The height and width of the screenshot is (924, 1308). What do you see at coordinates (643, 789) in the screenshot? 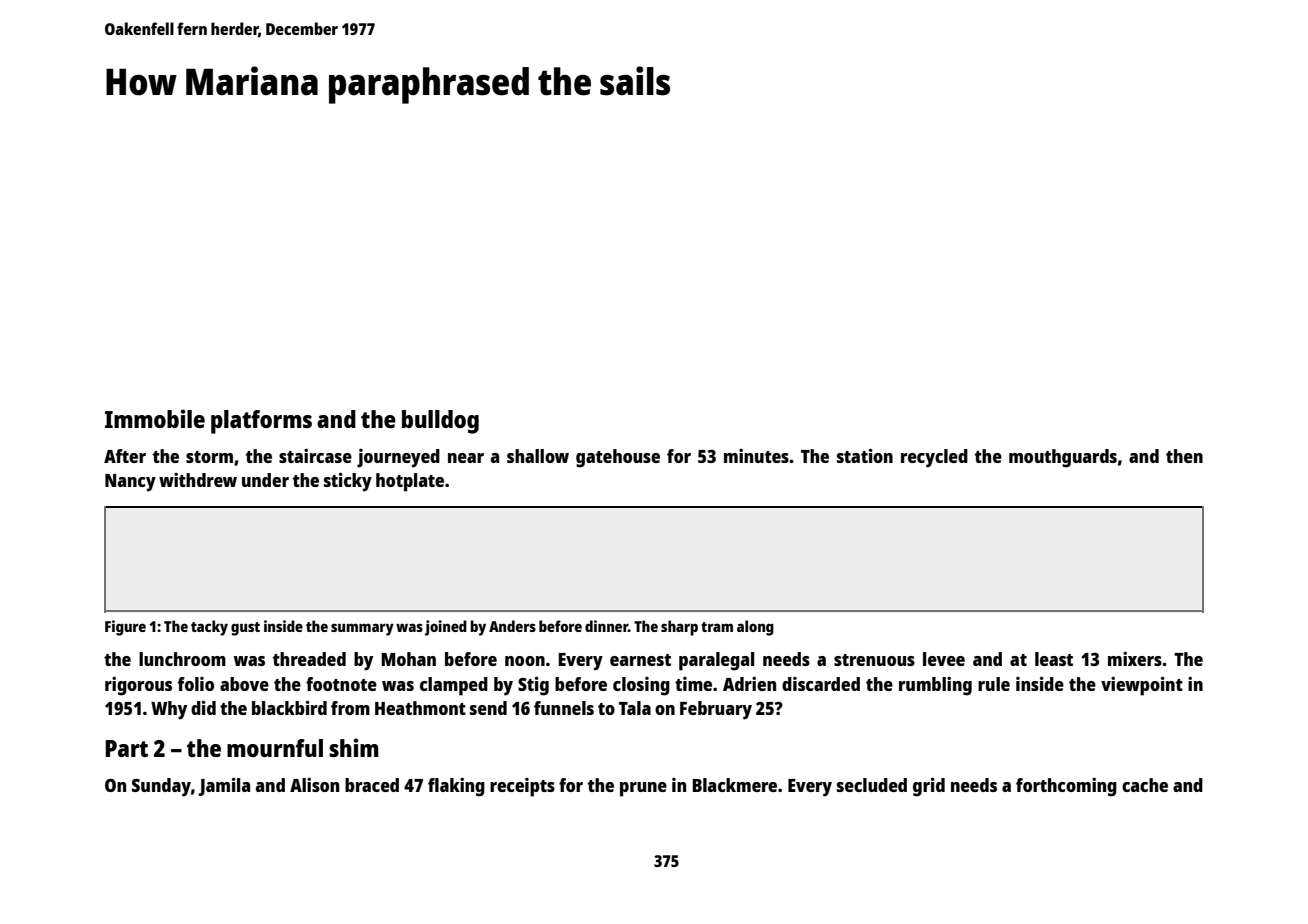
I see `prune` at bounding box center [643, 789].
